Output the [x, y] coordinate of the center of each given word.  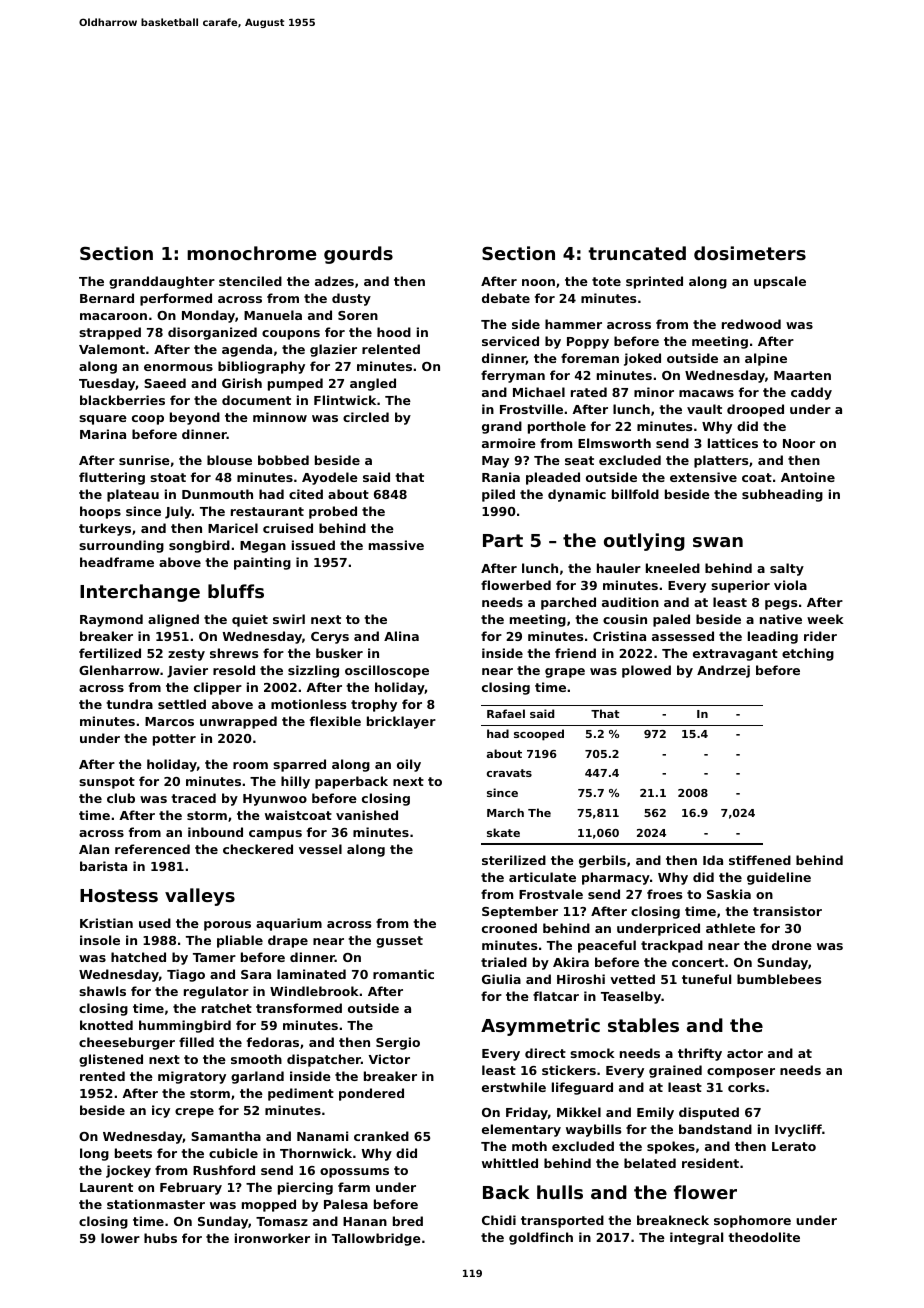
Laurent [106, 1187]
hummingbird [185, 1026]
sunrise [144, 460]
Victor [389, 1059]
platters [721, 461]
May [495, 462]
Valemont [112, 349]
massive [396, 545]
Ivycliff [798, 1130]
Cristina [619, 636]
